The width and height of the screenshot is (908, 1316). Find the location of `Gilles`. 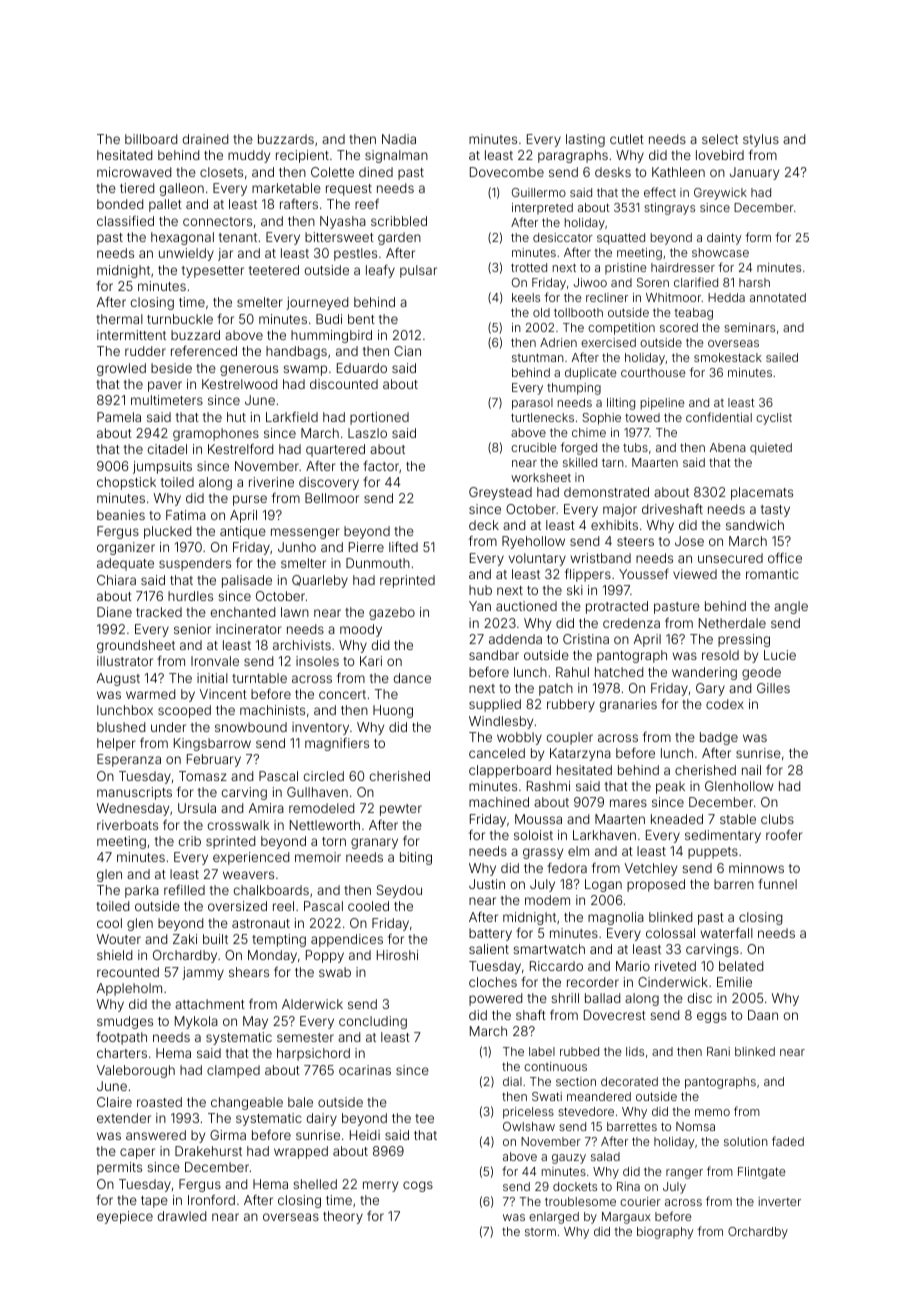

Gilles is located at coordinates (773, 688).
